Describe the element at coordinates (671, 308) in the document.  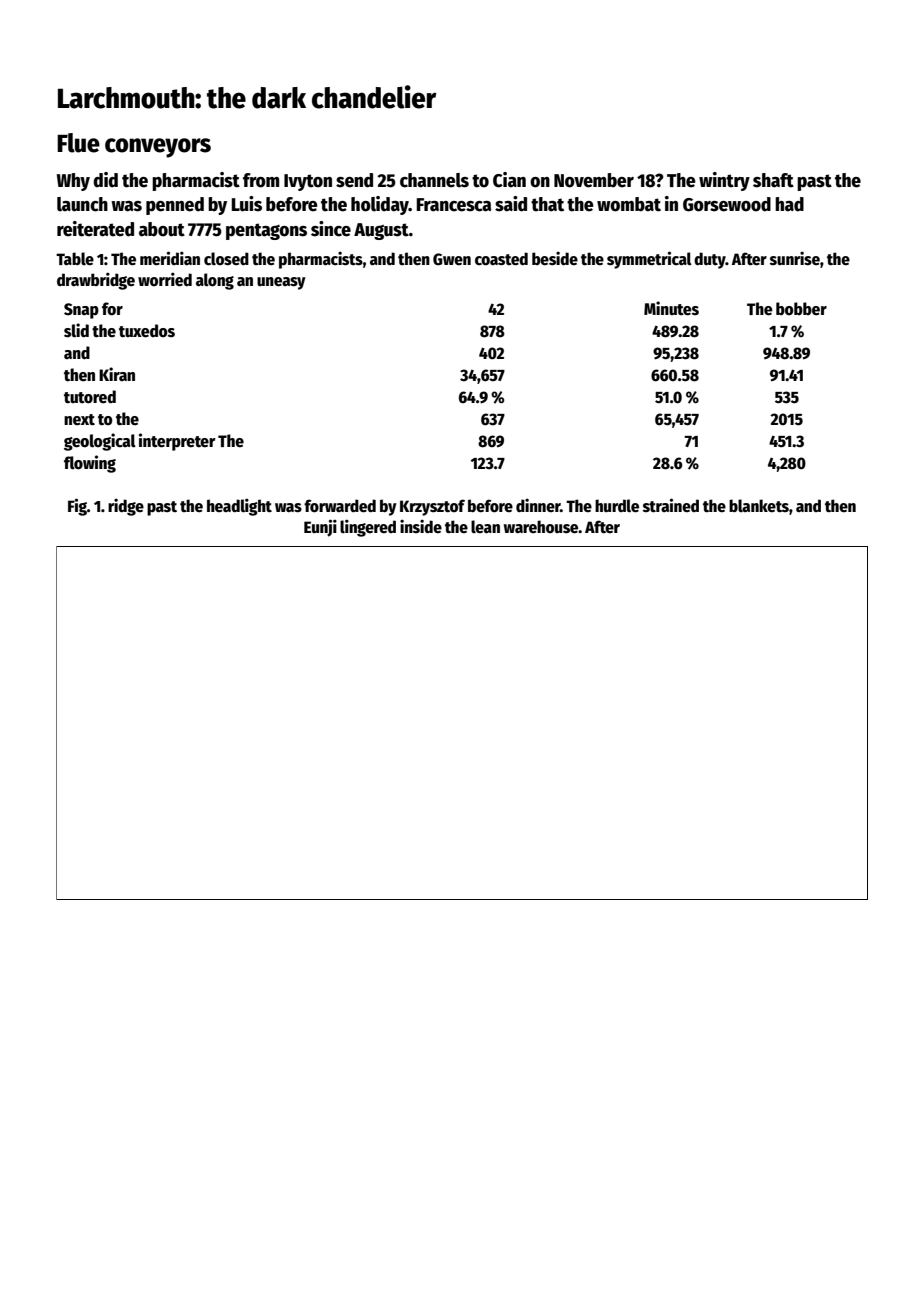
I see `Minutes` at that location.
